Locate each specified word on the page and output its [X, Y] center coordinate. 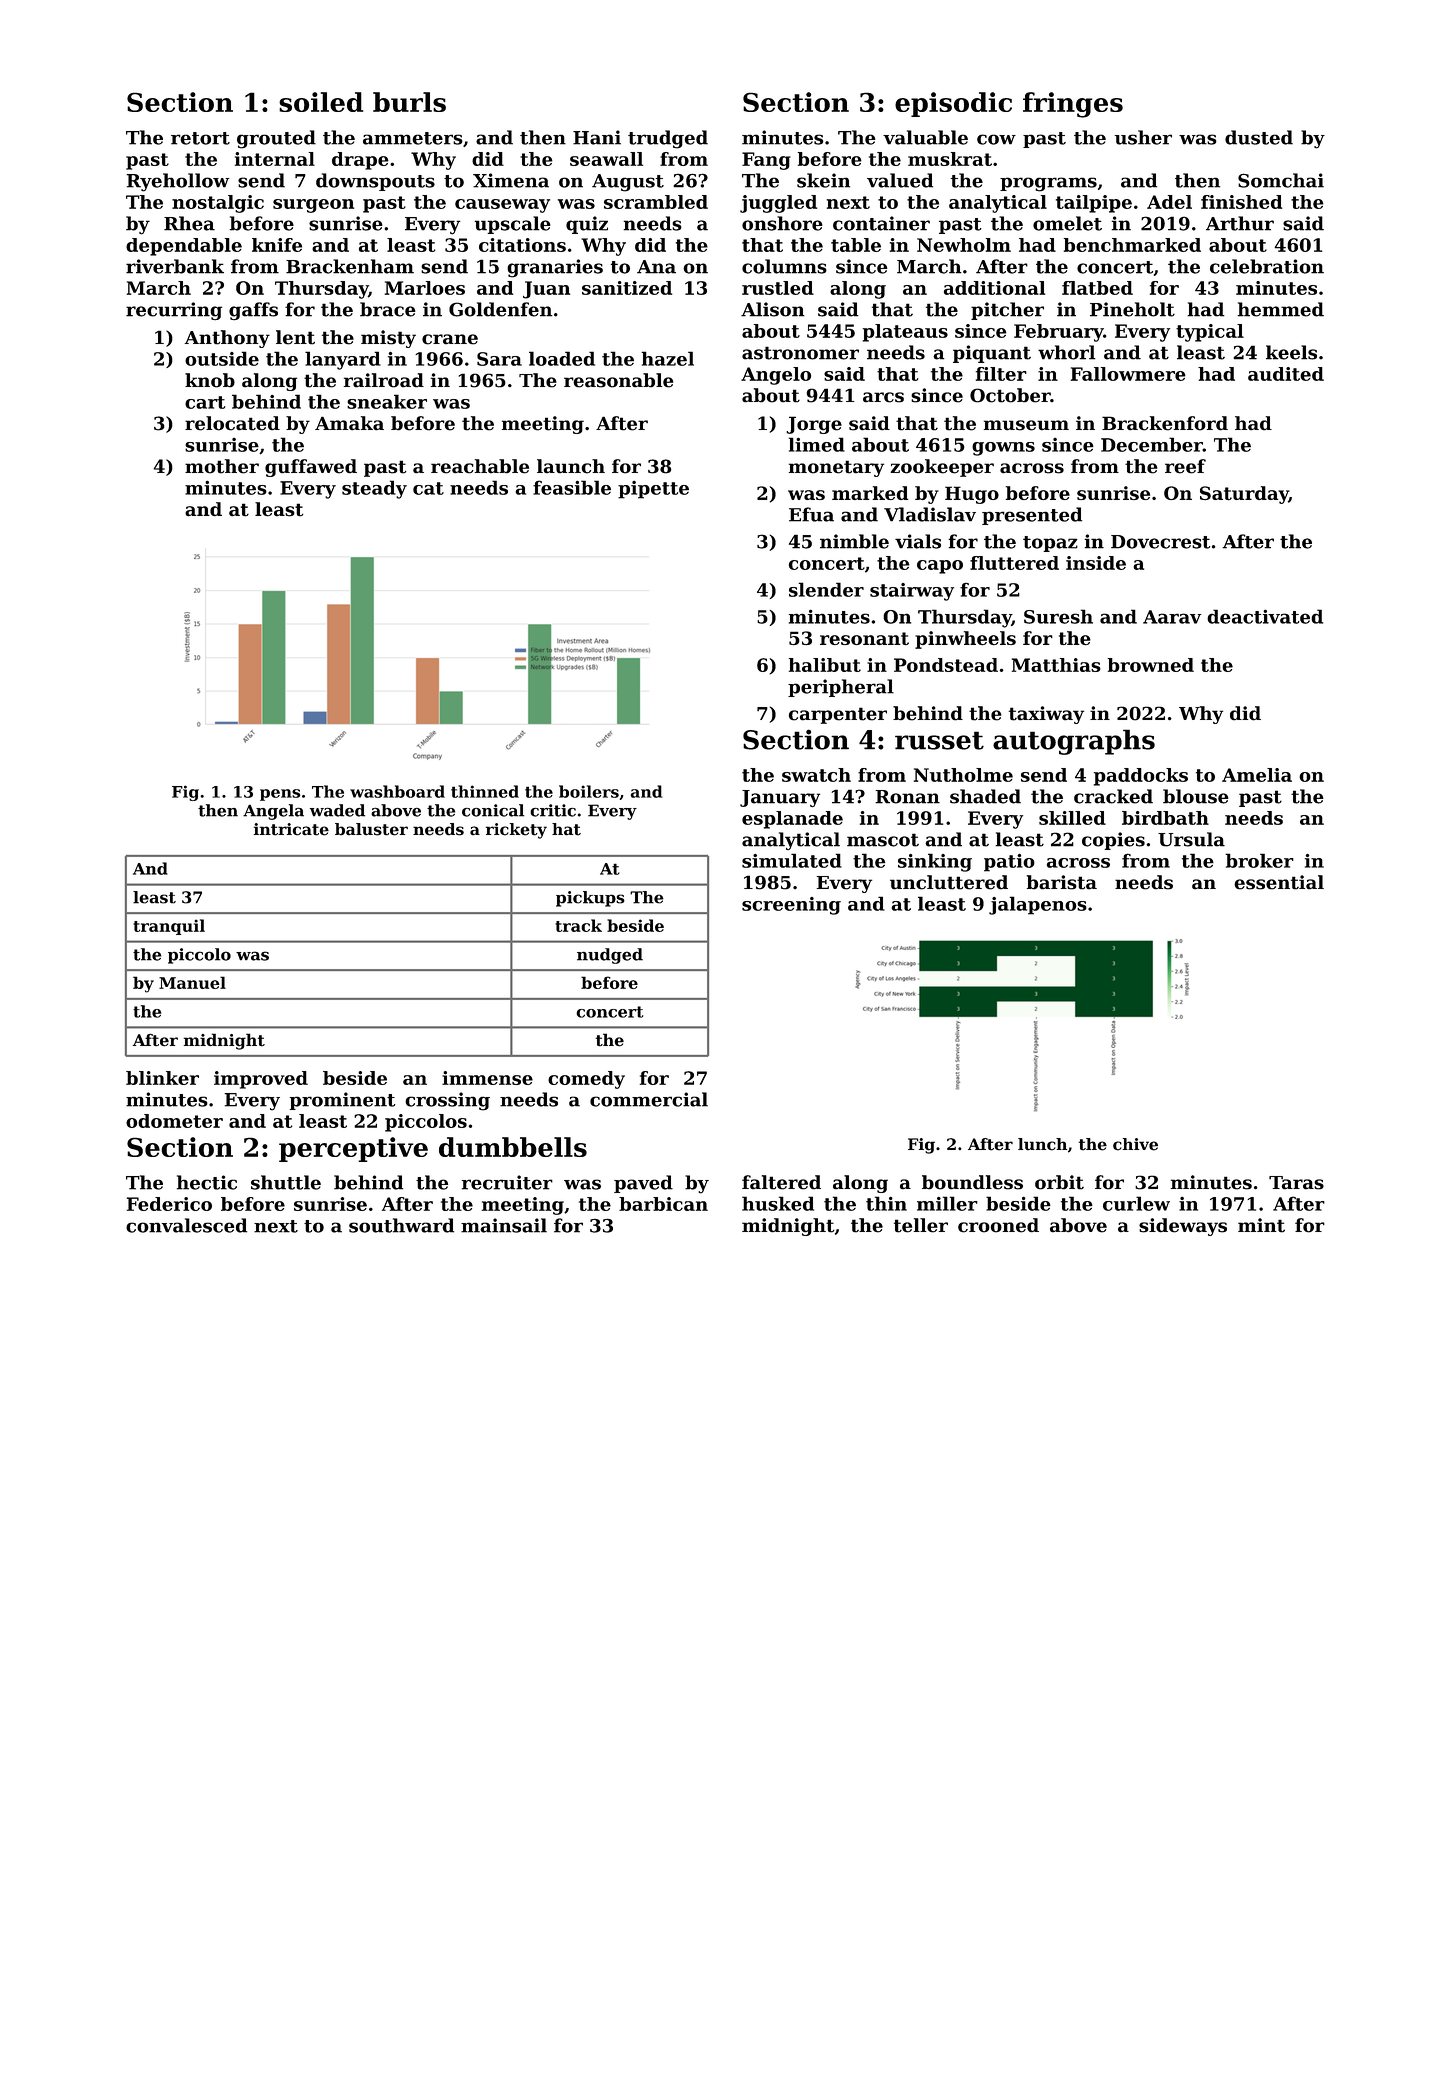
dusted [1259, 137]
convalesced [186, 1225]
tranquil [169, 927]
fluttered [1014, 563]
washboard [397, 791]
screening [791, 906]
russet [939, 740]
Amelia [1257, 775]
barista [1062, 882]
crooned [998, 1225]
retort [200, 138]
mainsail [504, 1225]
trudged [668, 139]
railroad [384, 380]
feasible [572, 487]
